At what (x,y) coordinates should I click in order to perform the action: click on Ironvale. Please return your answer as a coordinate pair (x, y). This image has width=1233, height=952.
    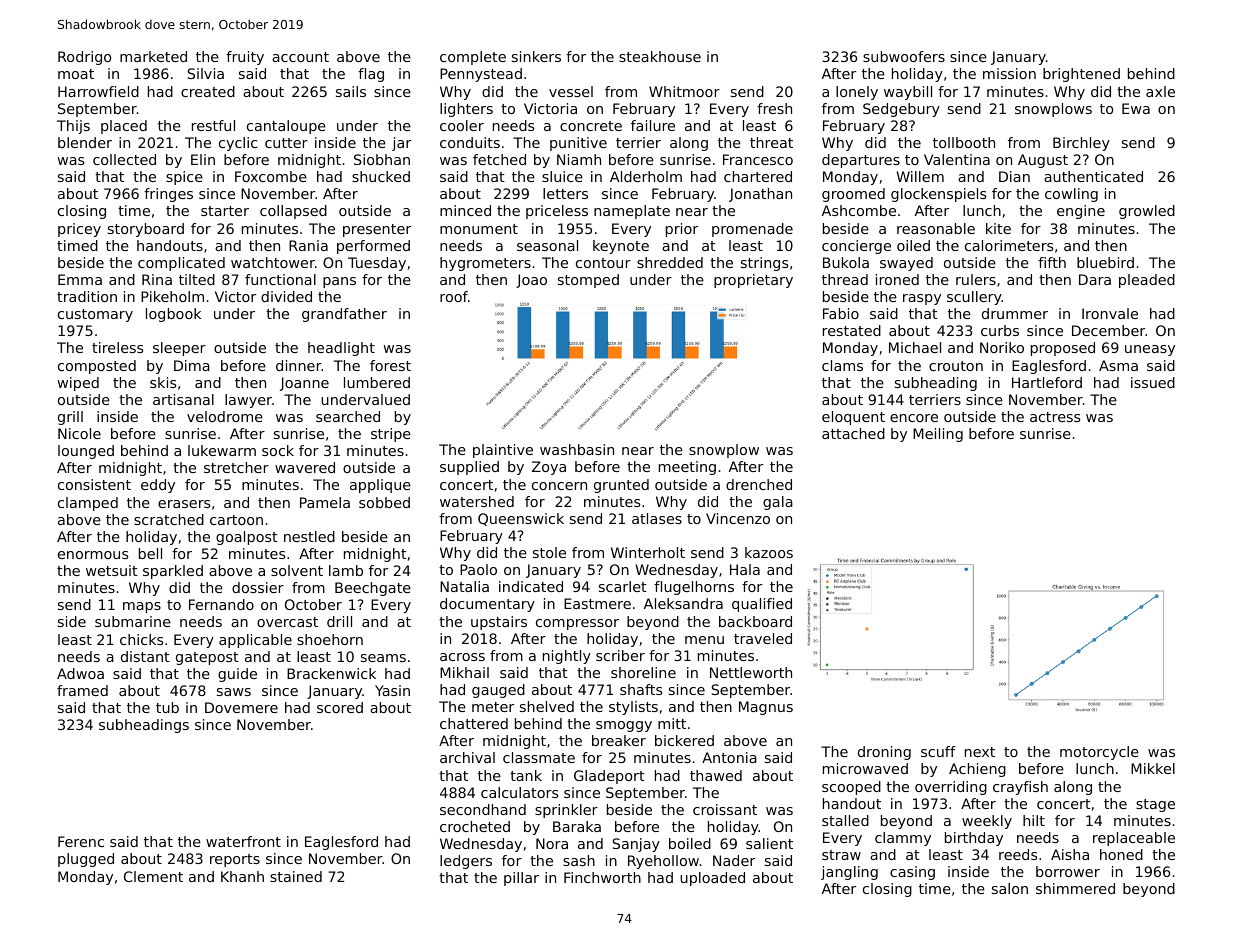
    Looking at the image, I should click on (1110, 313).
